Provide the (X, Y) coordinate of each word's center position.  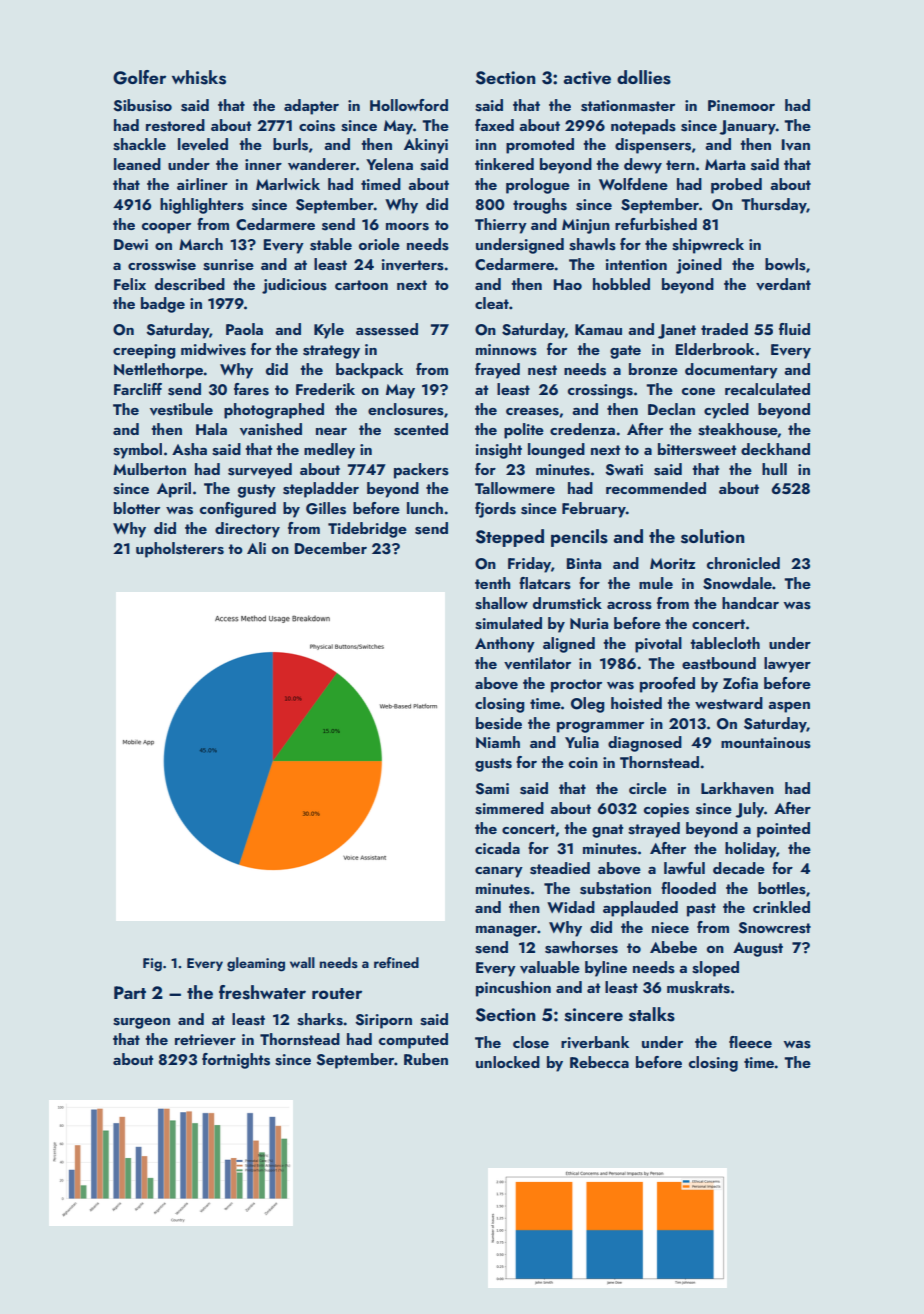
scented (421, 429)
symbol (137, 451)
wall (302, 962)
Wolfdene (633, 184)
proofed (667, 685)
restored (175, 125)
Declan (671, 409)
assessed (387, 329)
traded (724, 329)
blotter (137, 508)
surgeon (141, 1023)
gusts (493, 765)
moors (407, 227)
